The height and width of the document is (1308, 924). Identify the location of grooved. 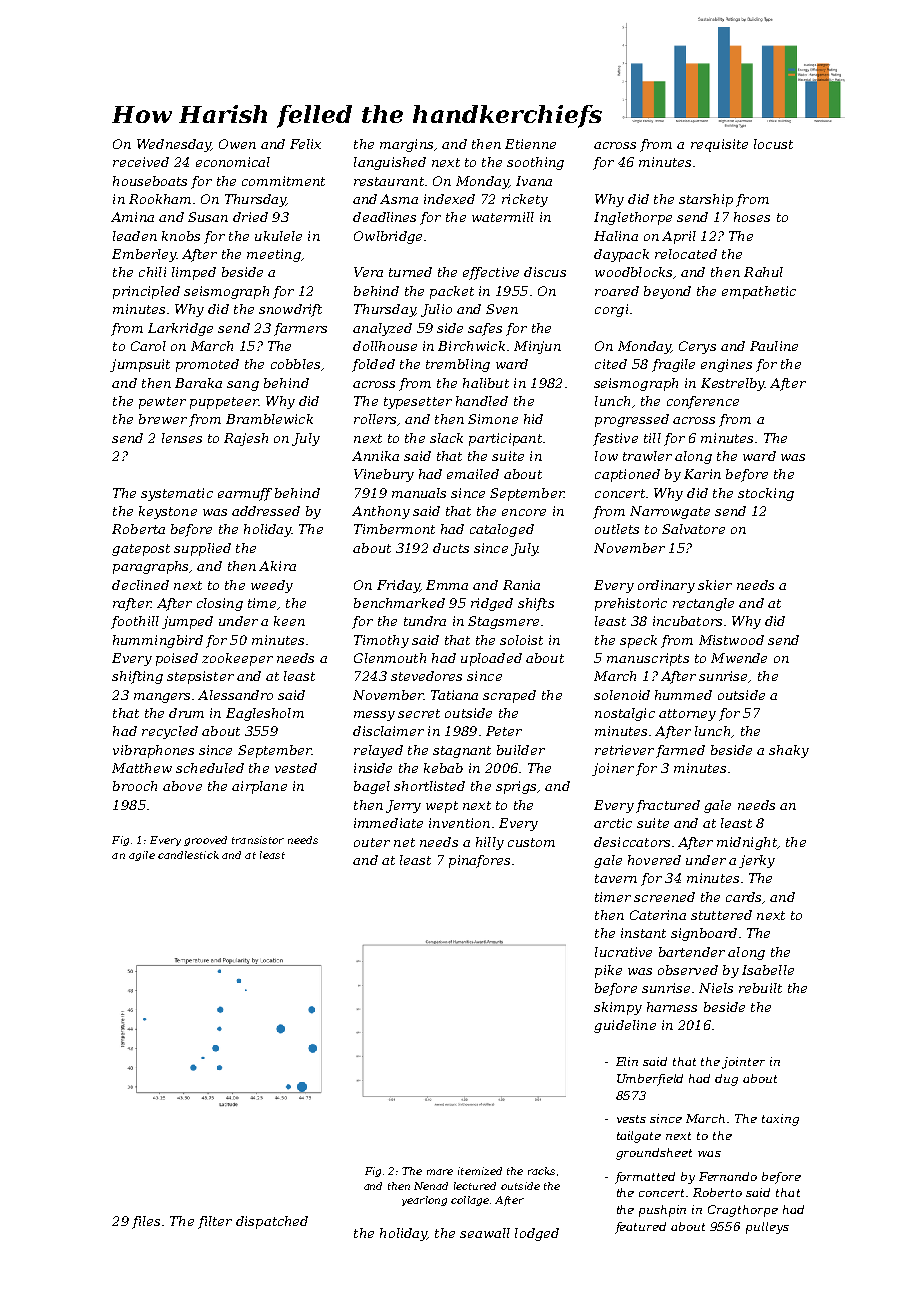
(205, 841).
